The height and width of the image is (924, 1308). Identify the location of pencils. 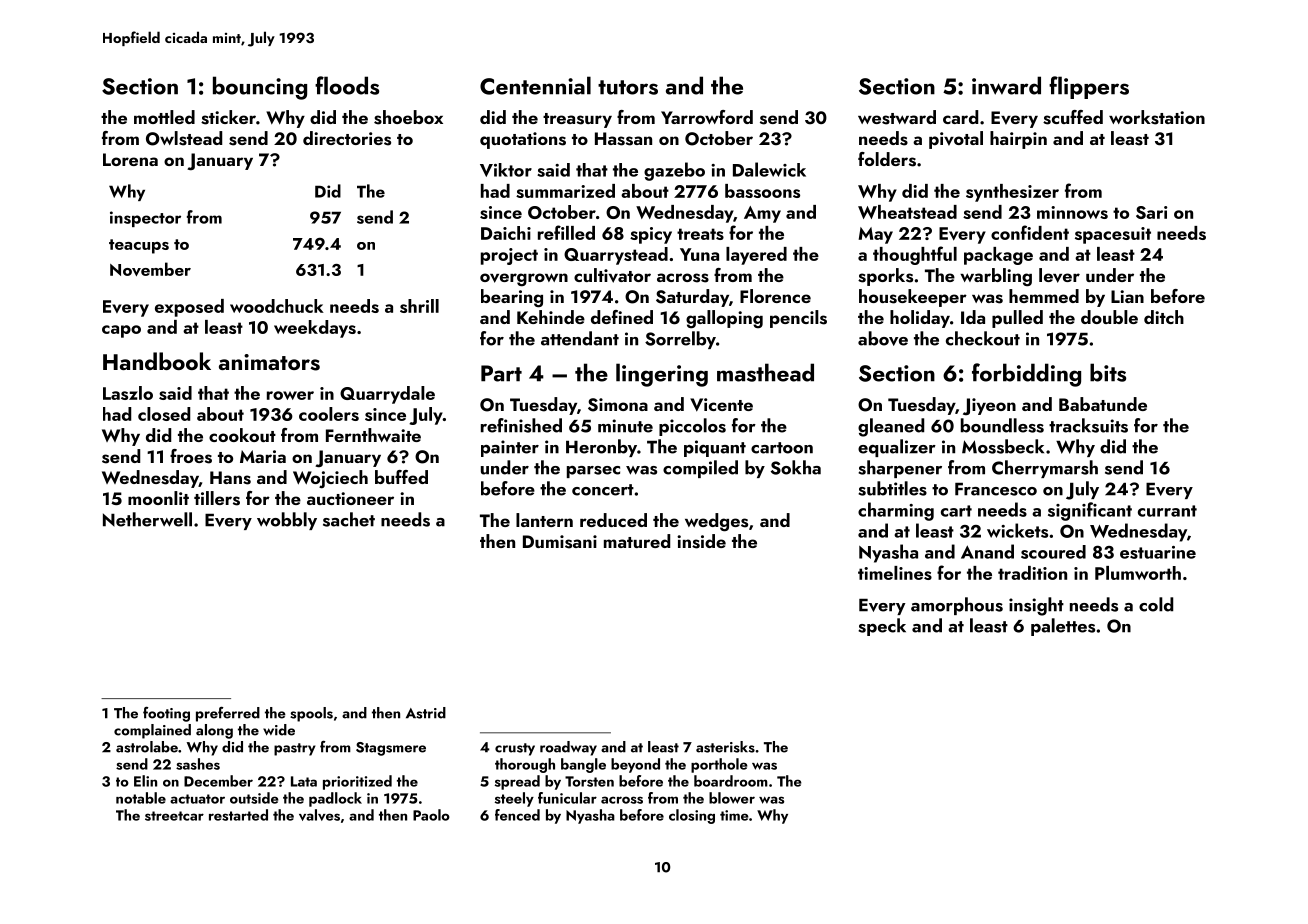
(798, 319).
